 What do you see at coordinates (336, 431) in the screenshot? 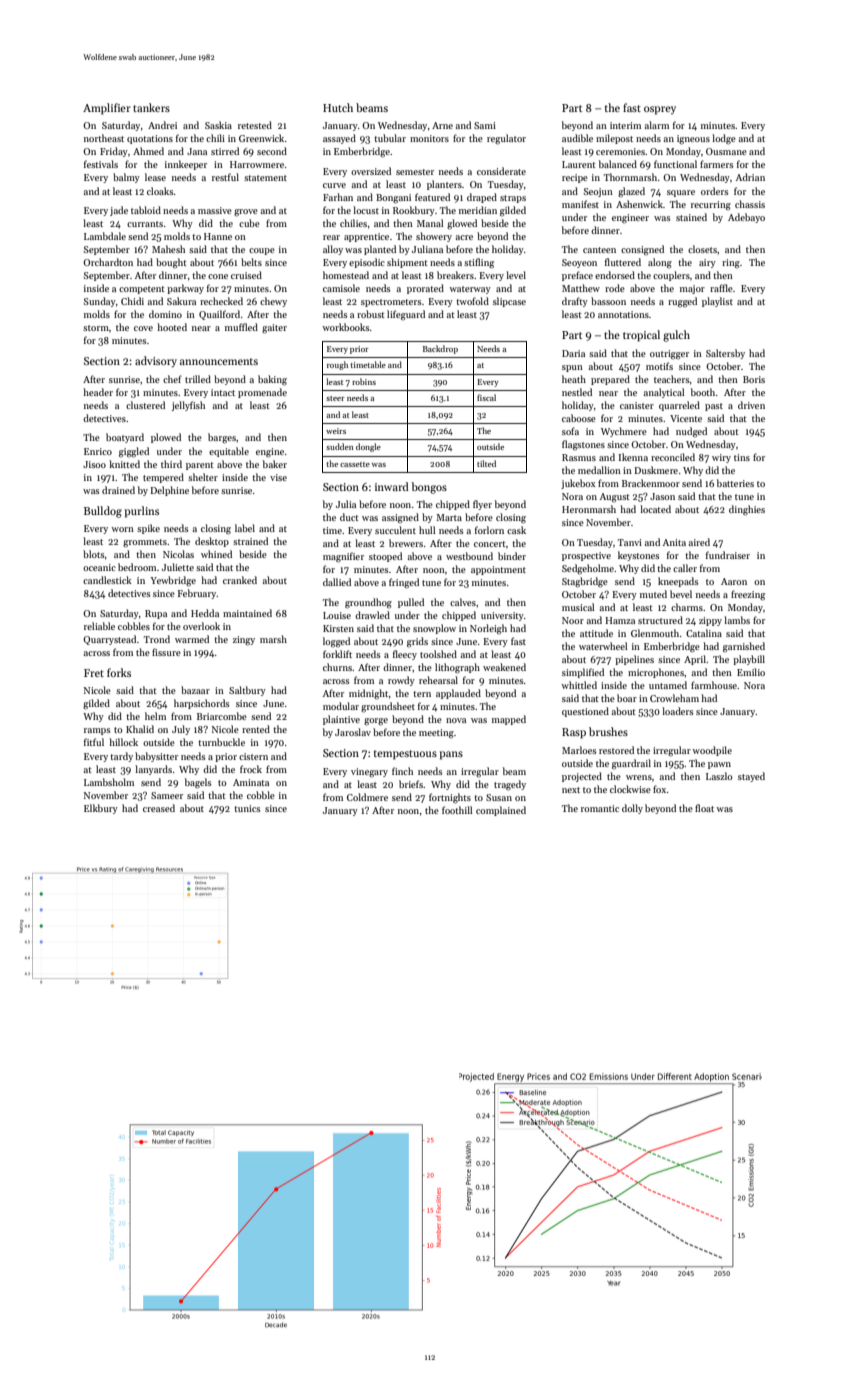
I see `weirs` at bounding box center [336, 431].
